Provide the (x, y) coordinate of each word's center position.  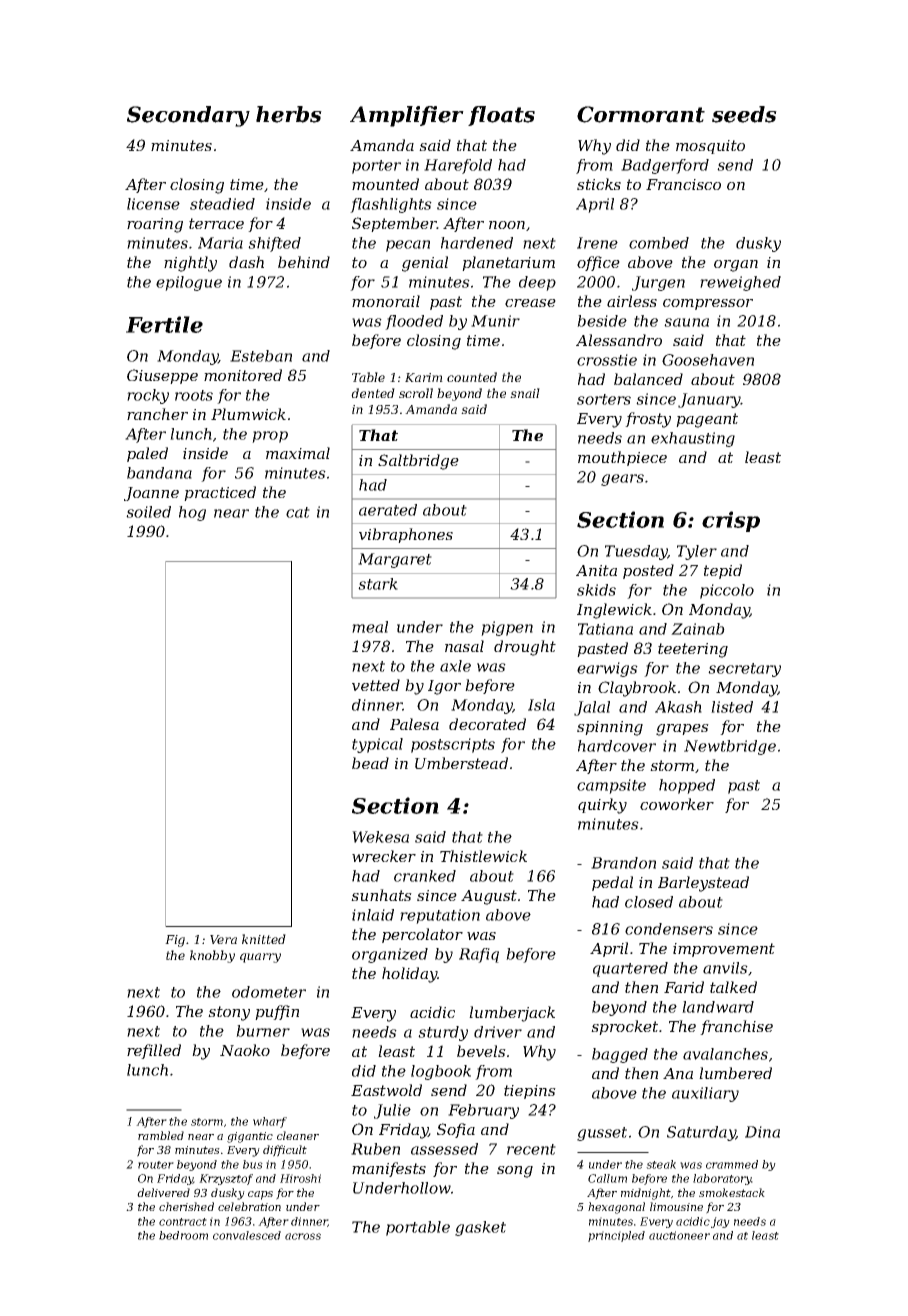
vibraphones (406, 535)
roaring (155, 225)
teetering (693, 650)
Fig (175, 941)
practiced (220, 493)
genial (425, 264)
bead (370, 763)
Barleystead (703, 884)
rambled (161, 1135)
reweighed (740, 283)
